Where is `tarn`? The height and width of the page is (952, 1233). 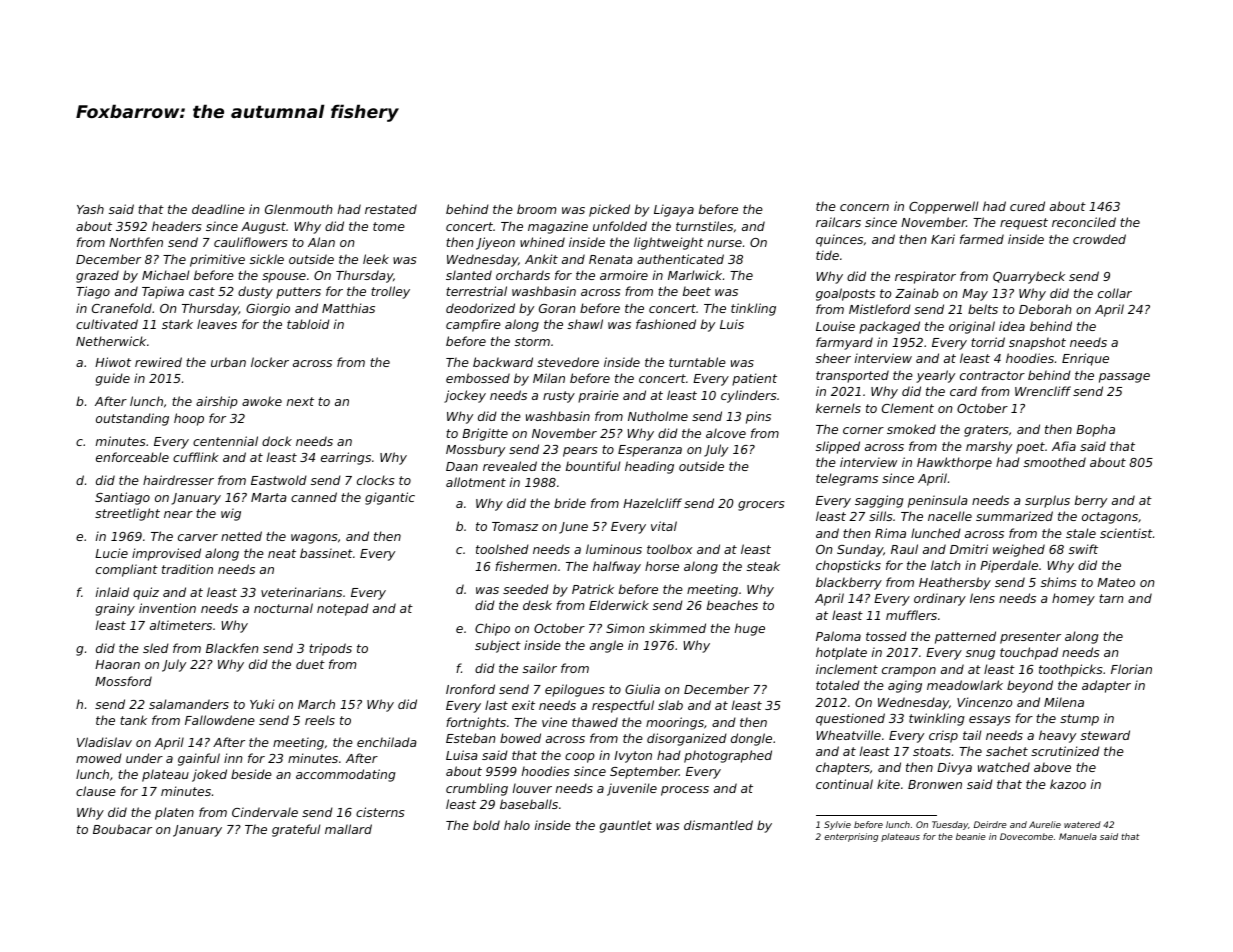 tarn is located at coordinates (1111, 598).
